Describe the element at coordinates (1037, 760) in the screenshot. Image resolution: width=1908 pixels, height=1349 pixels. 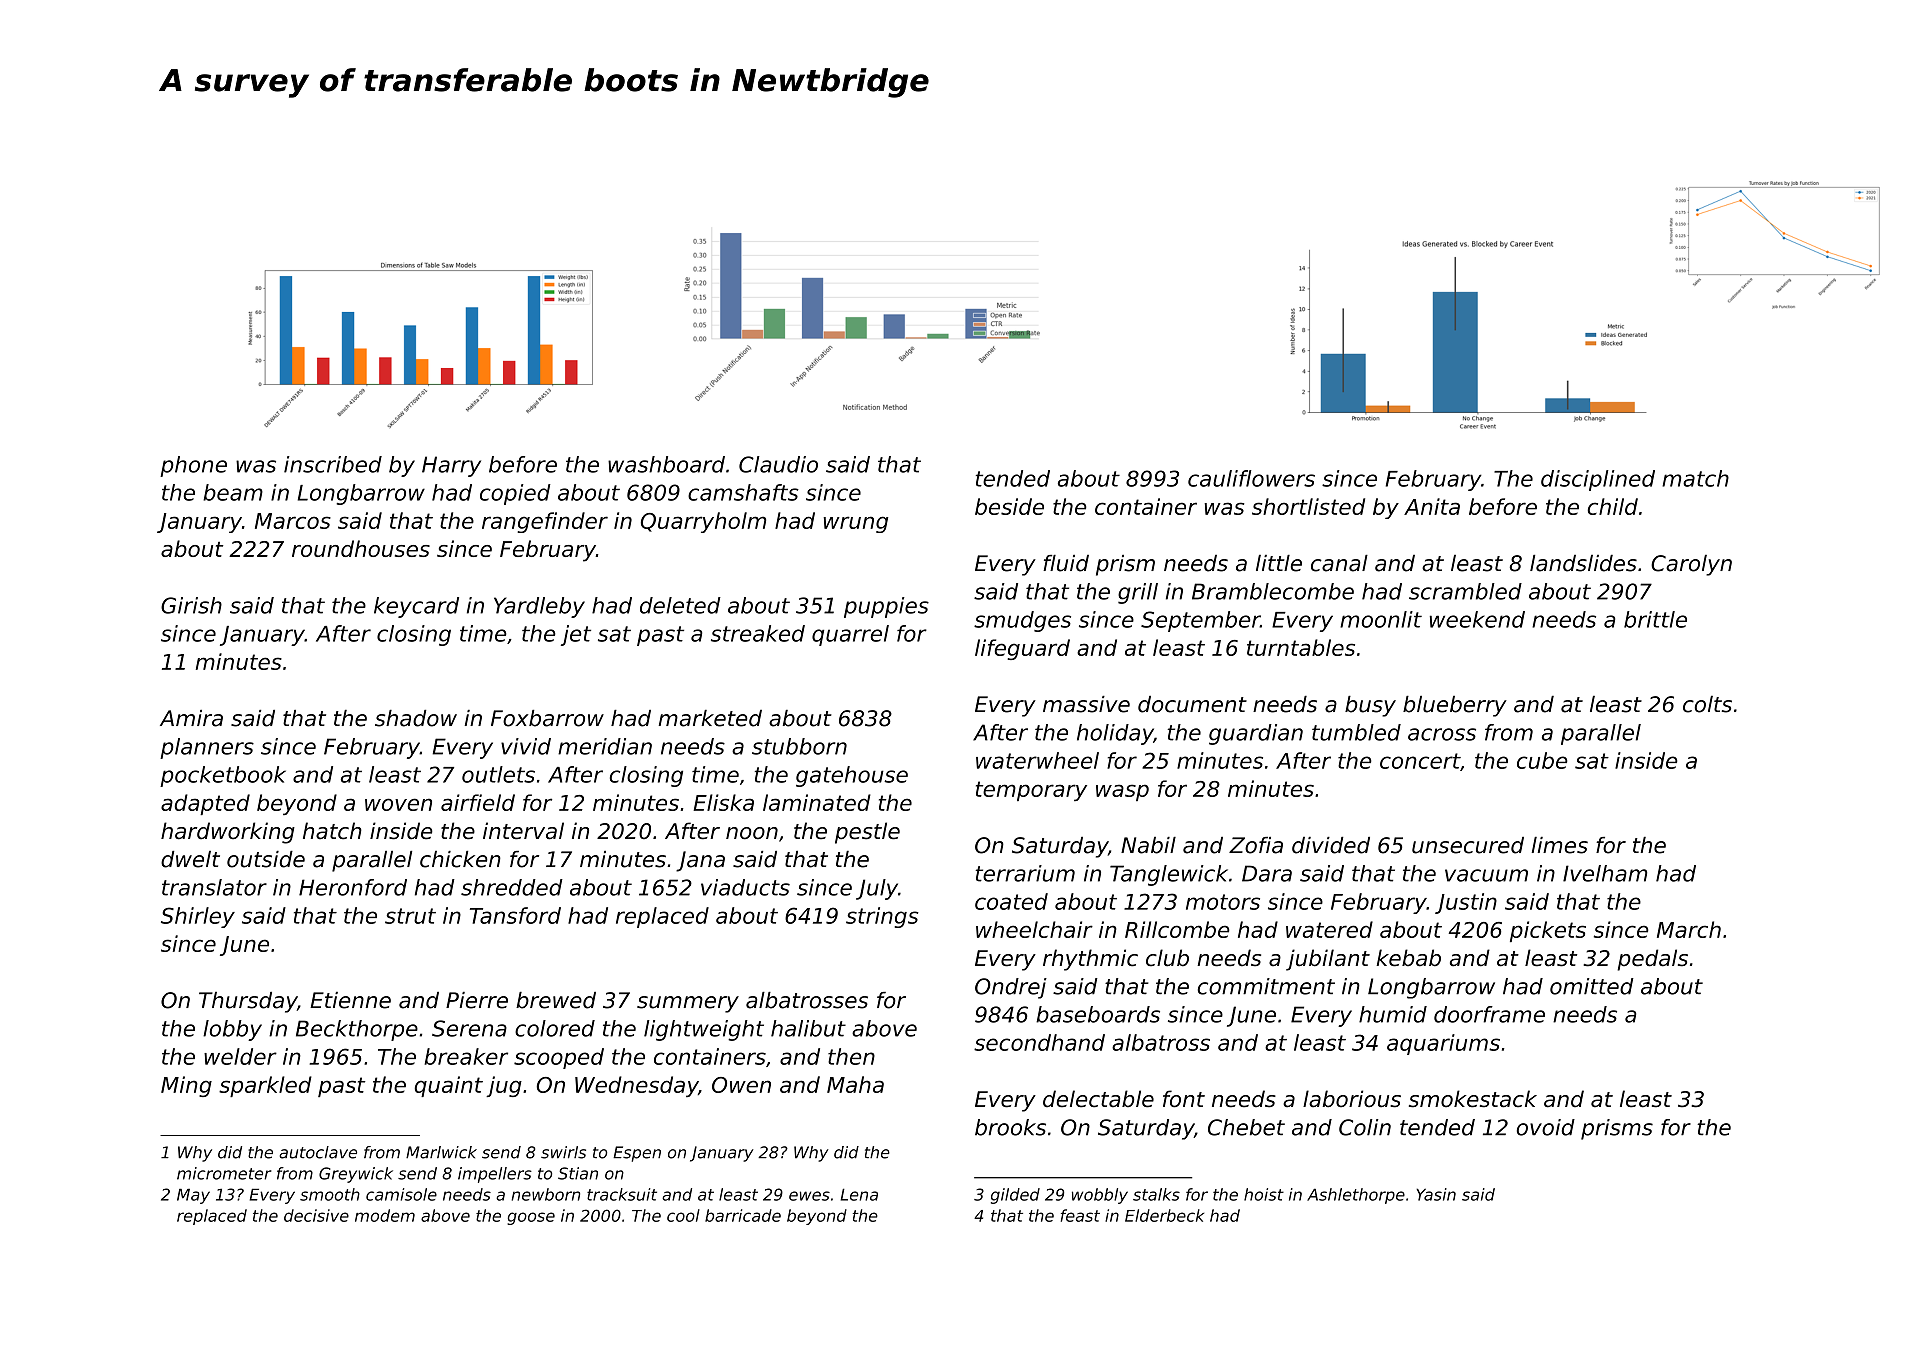
I see `waterwheel` at that location.
